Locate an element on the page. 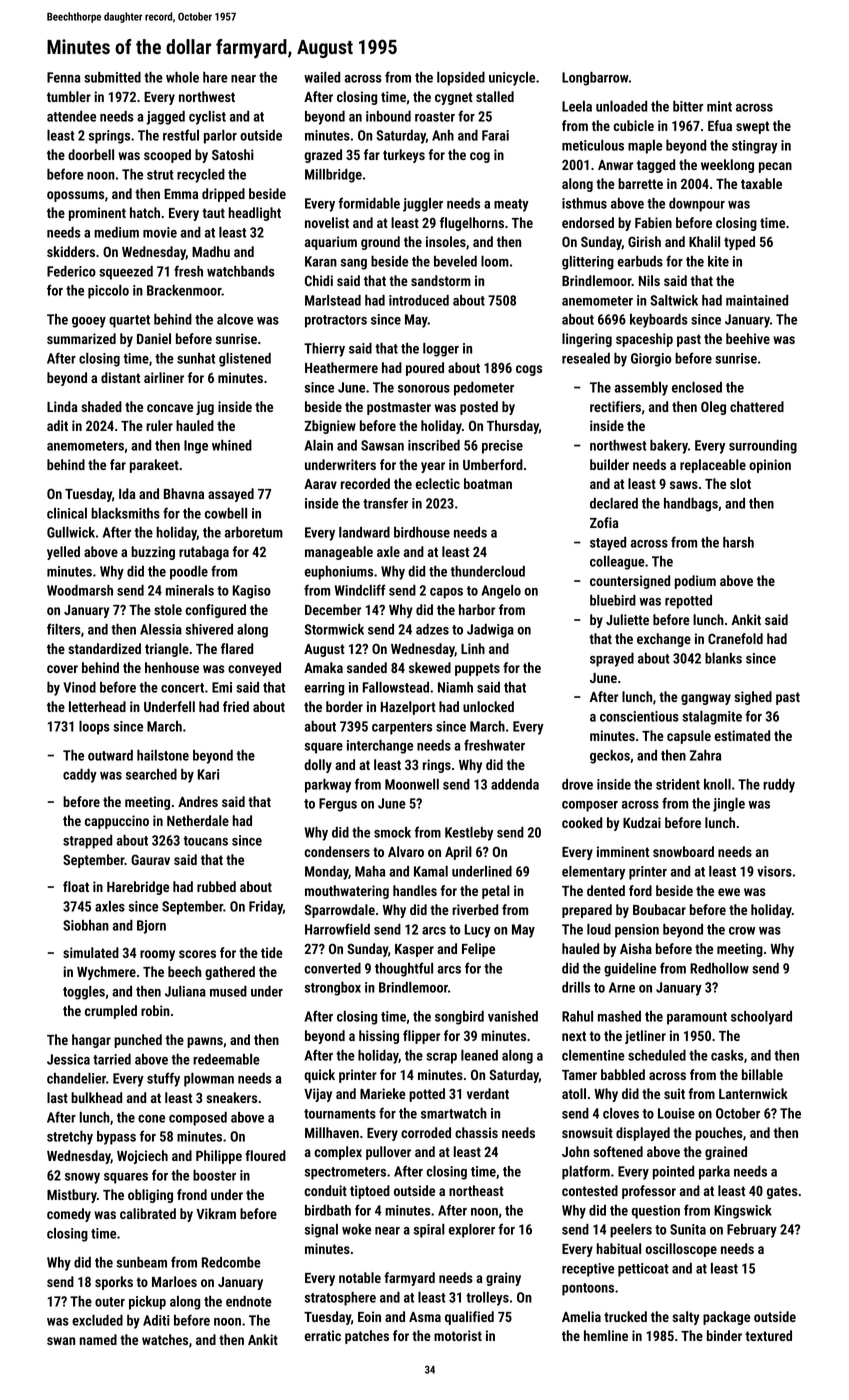  hangar is located at coordinates (91, 1041).
